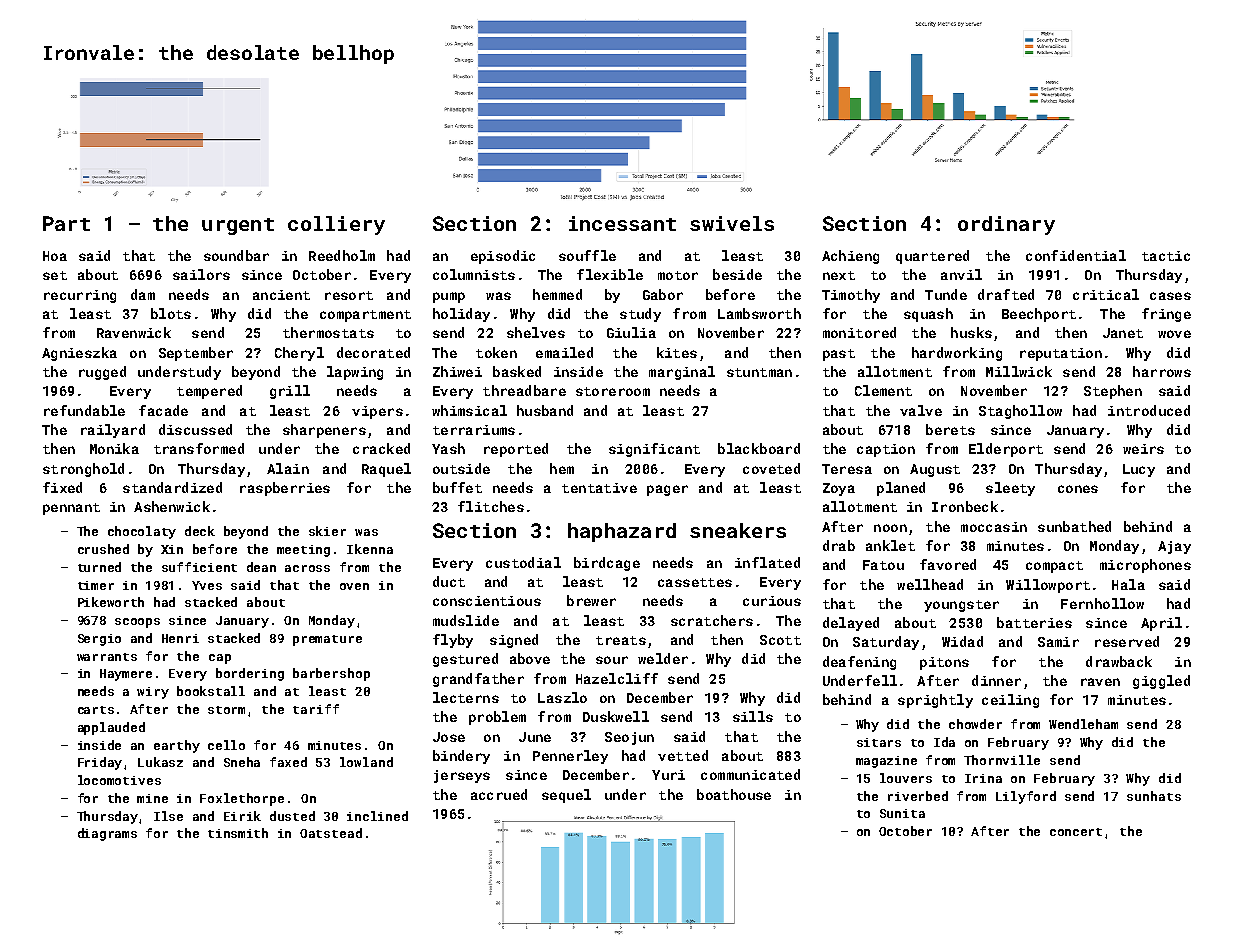 The width and height of the screenshot is (1233, 952). Describe the element at coordinates (96, 710) in the screenshot. I see `carts` at that location.
